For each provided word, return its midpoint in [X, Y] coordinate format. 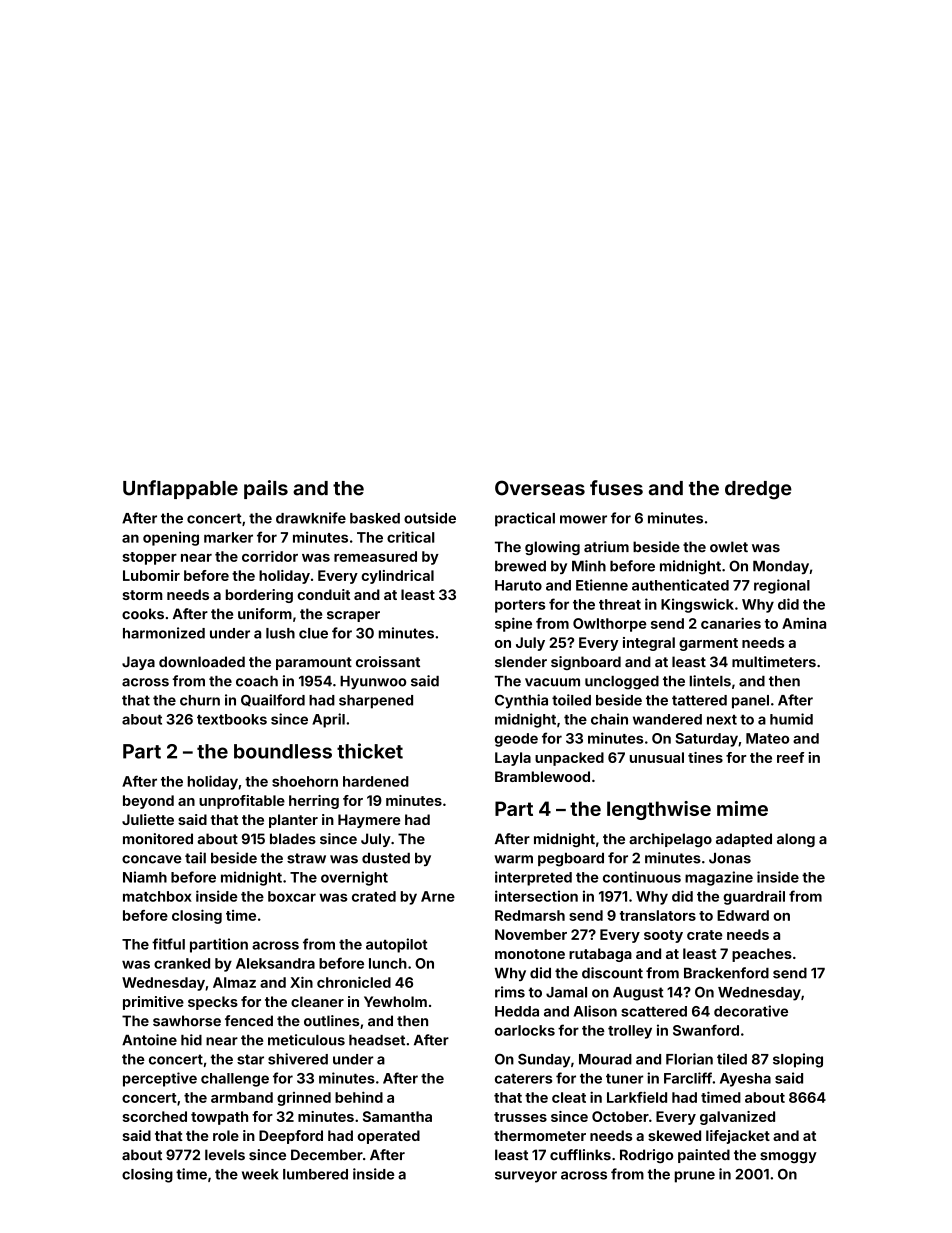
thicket [370, 751]
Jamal [566, 992]
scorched [155, 1116]
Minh [589, 566]
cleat [569, 1097]
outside [430, 518]
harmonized [164, 633]
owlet [729, 547]
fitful [168, 944]
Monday [781, 567]
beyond [148, 802]
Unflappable [180, 489]
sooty [663, 936]
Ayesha [745, 1080]
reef [790, 757]
